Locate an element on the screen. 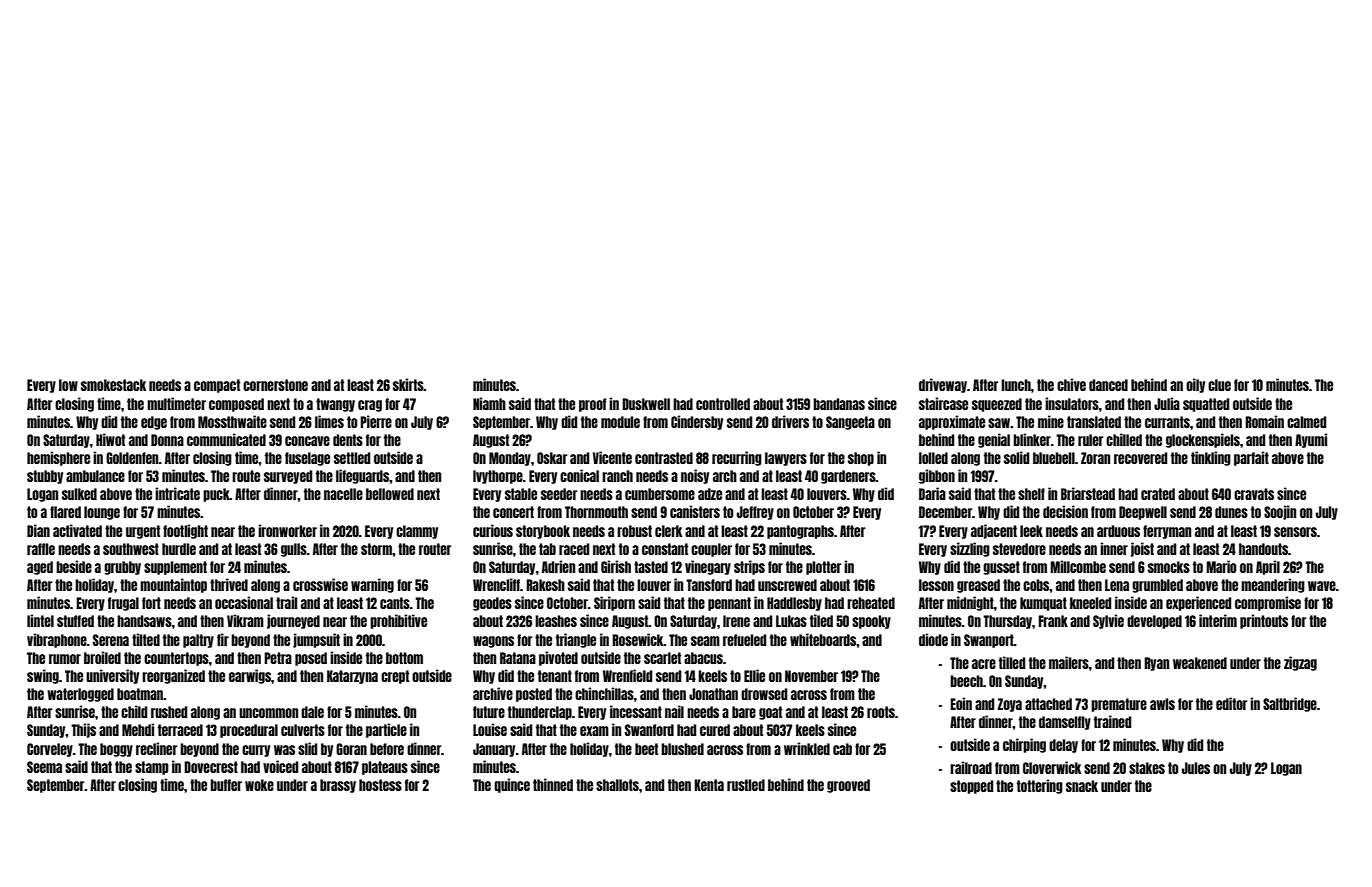  shallots is located at coordinates (617, 785).
